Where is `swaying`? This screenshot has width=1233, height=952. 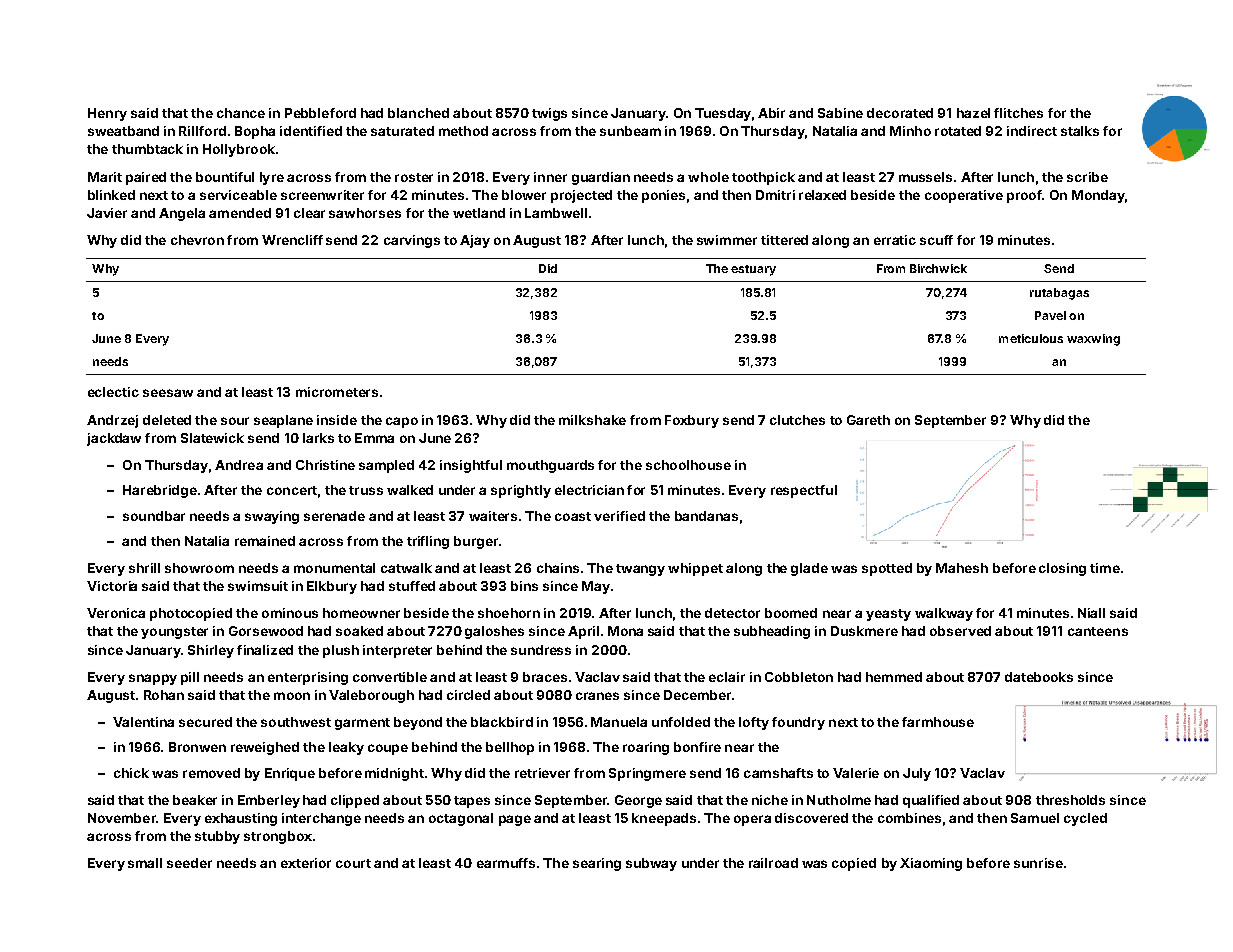 swaying is located at coordinates (272, 517).
